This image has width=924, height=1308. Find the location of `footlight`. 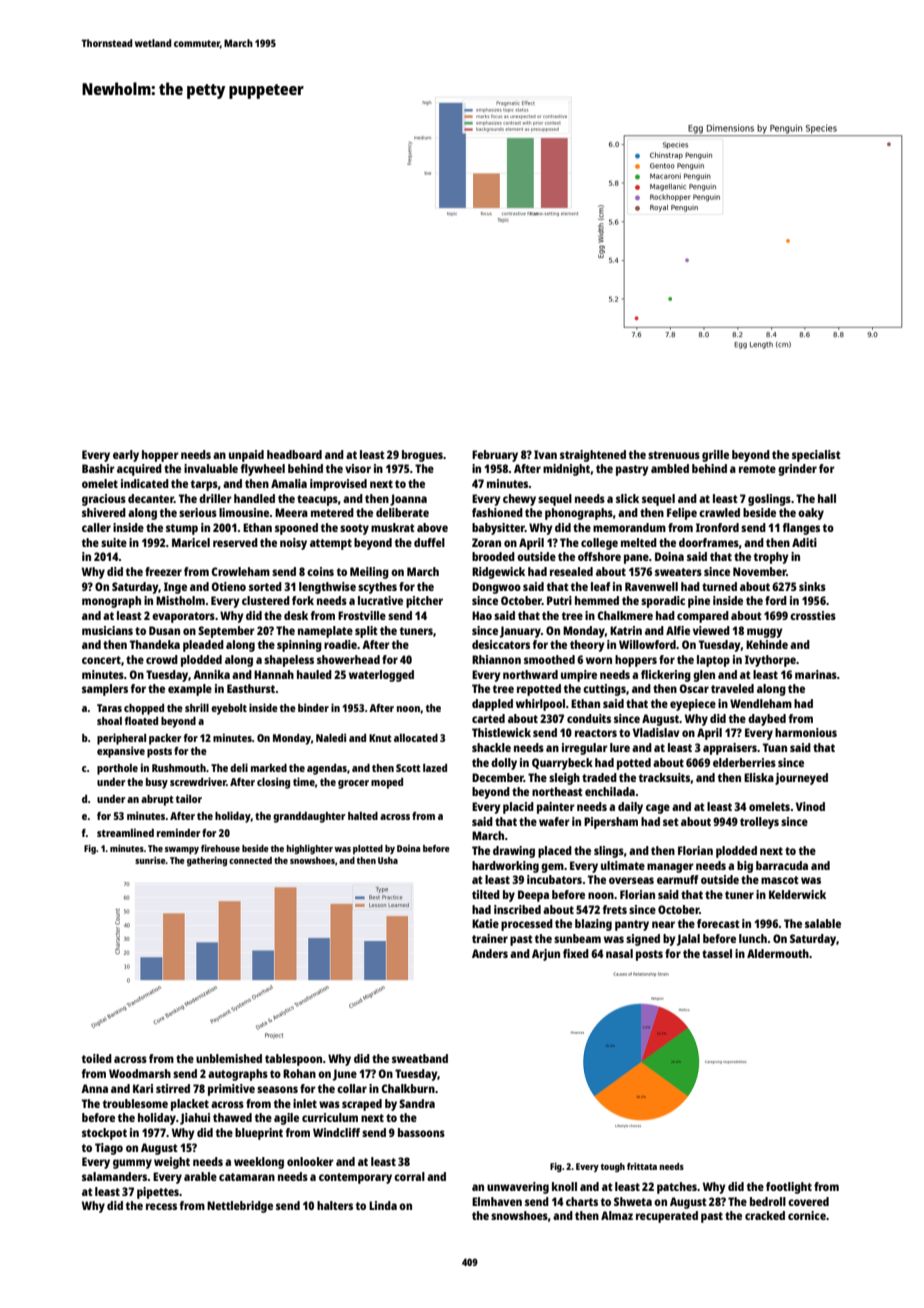

footlight is located at coordinates (789, 1188).
